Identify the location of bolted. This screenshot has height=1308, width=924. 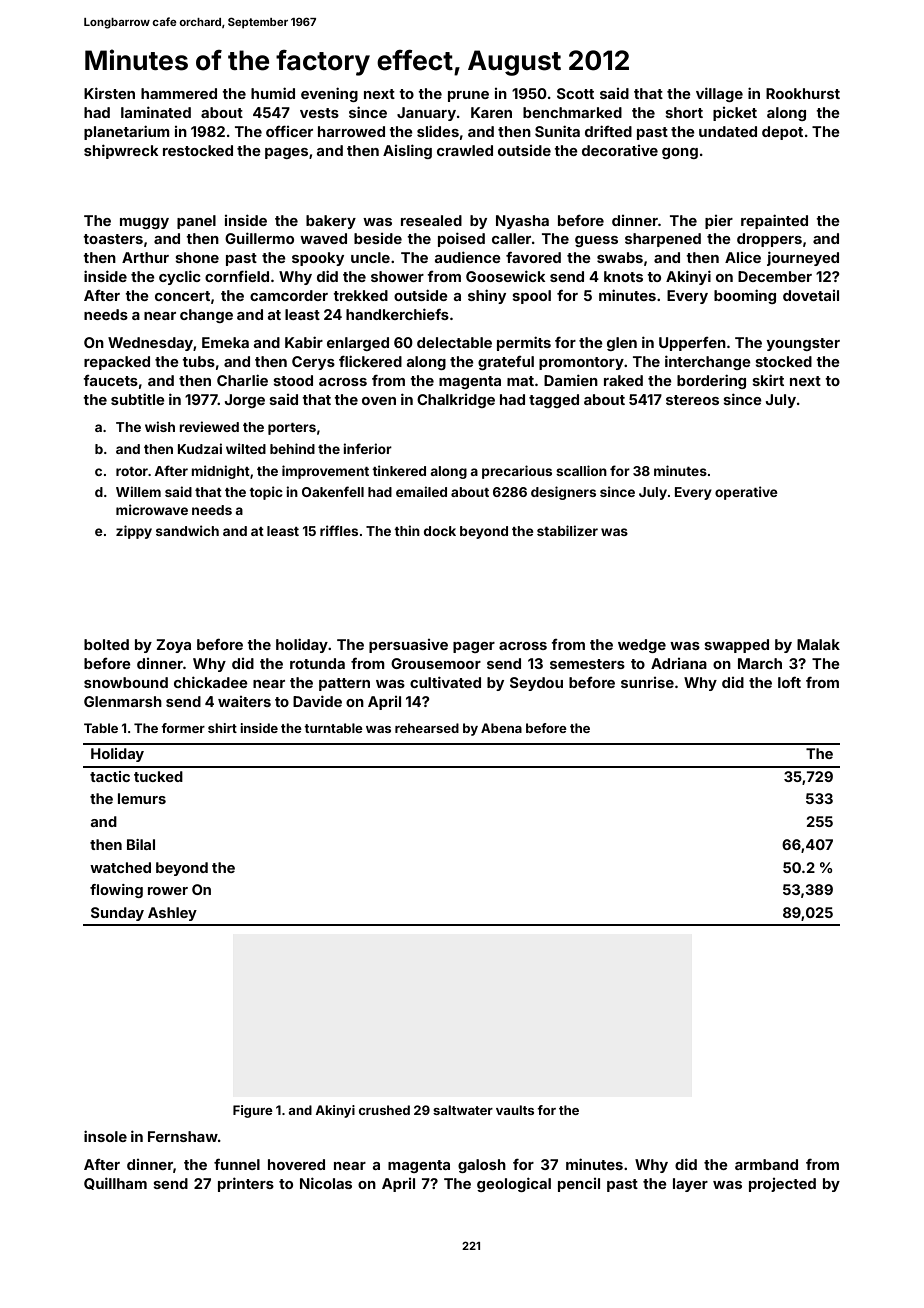
(106, 644).
